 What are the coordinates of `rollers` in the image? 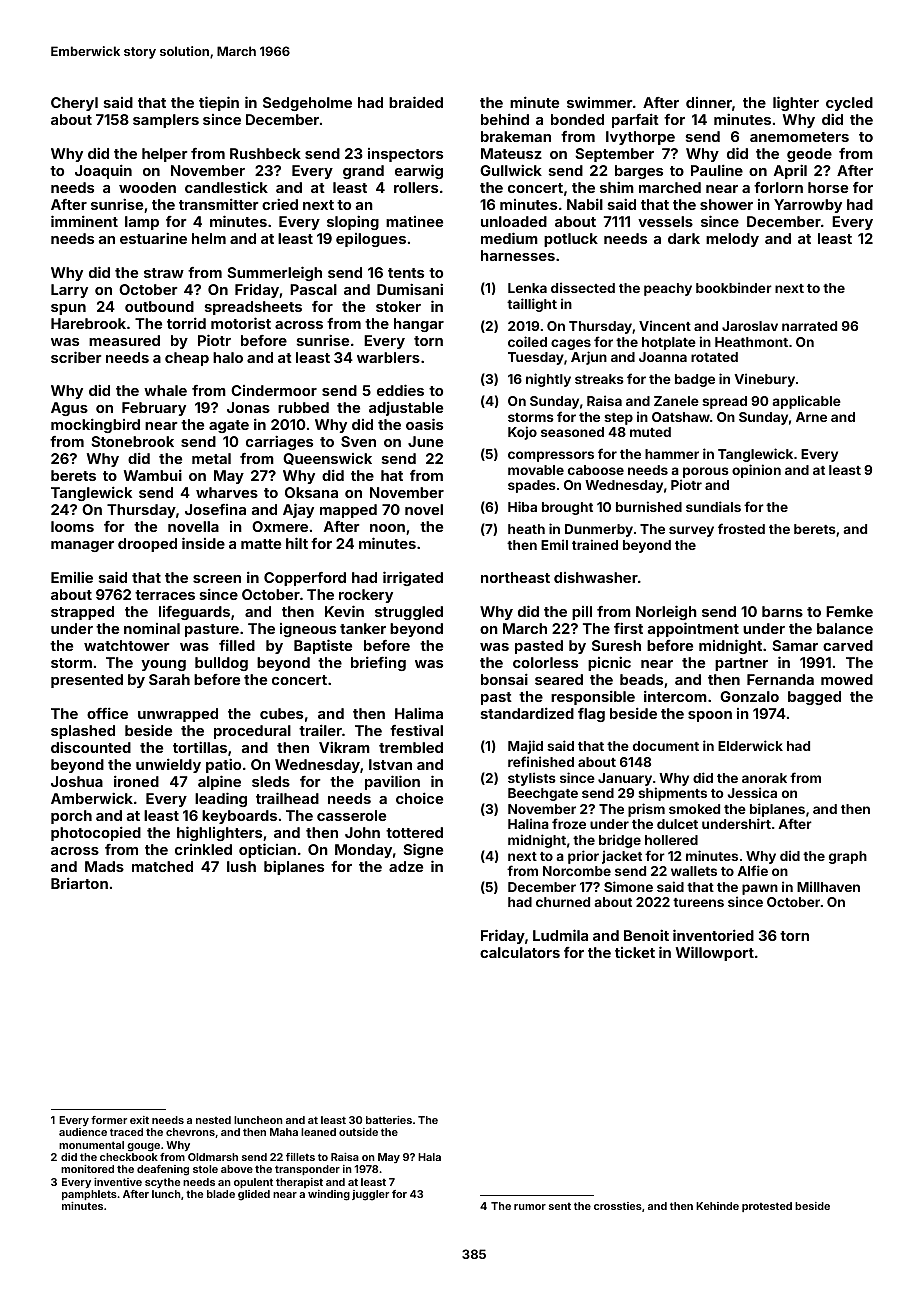 It's located at (416, 187).
